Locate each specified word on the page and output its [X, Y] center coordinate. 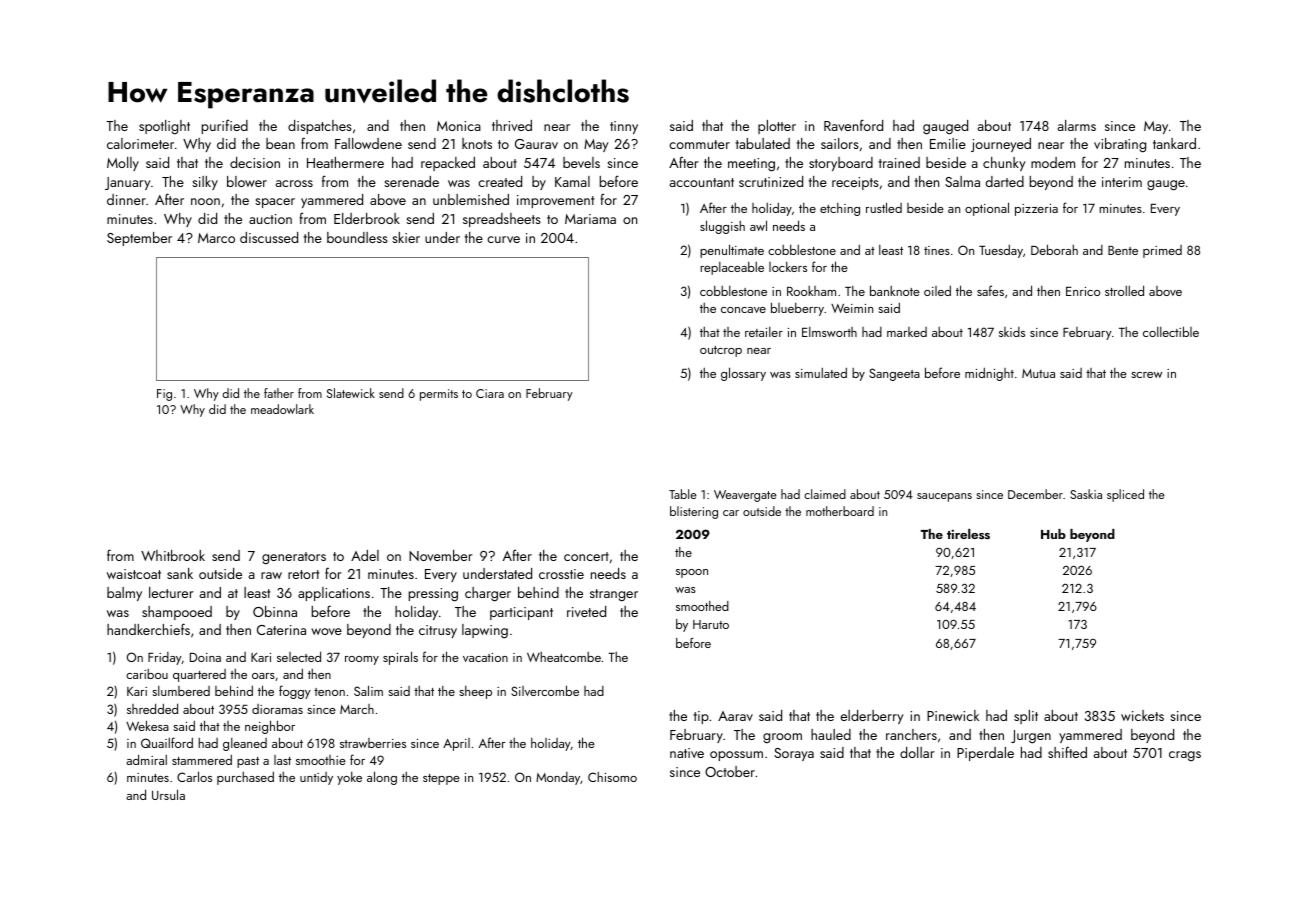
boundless [357, 237]
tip [701, 717]
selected [299, 656]
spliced [1125, 495]
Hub [1053, 534]
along [382, 778]
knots [477, 143]
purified [225, 126]
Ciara [490, 393]
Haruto [711, 624]
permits [439, 395]
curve [503, 239]
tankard [1174, 143]
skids [1012, 332]
